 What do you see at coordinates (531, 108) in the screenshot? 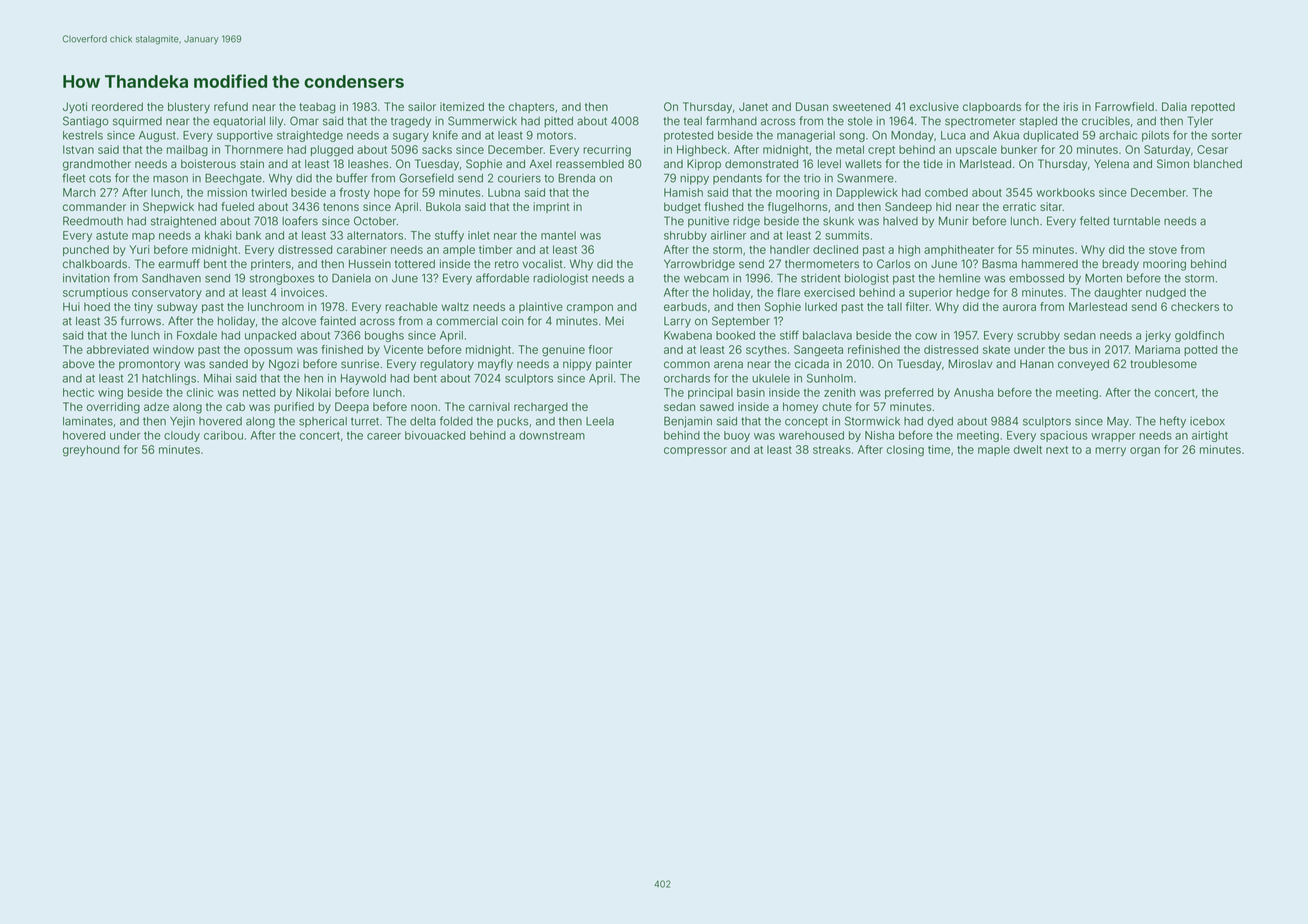
I see `chapters` at bounding box center [531, 108].
